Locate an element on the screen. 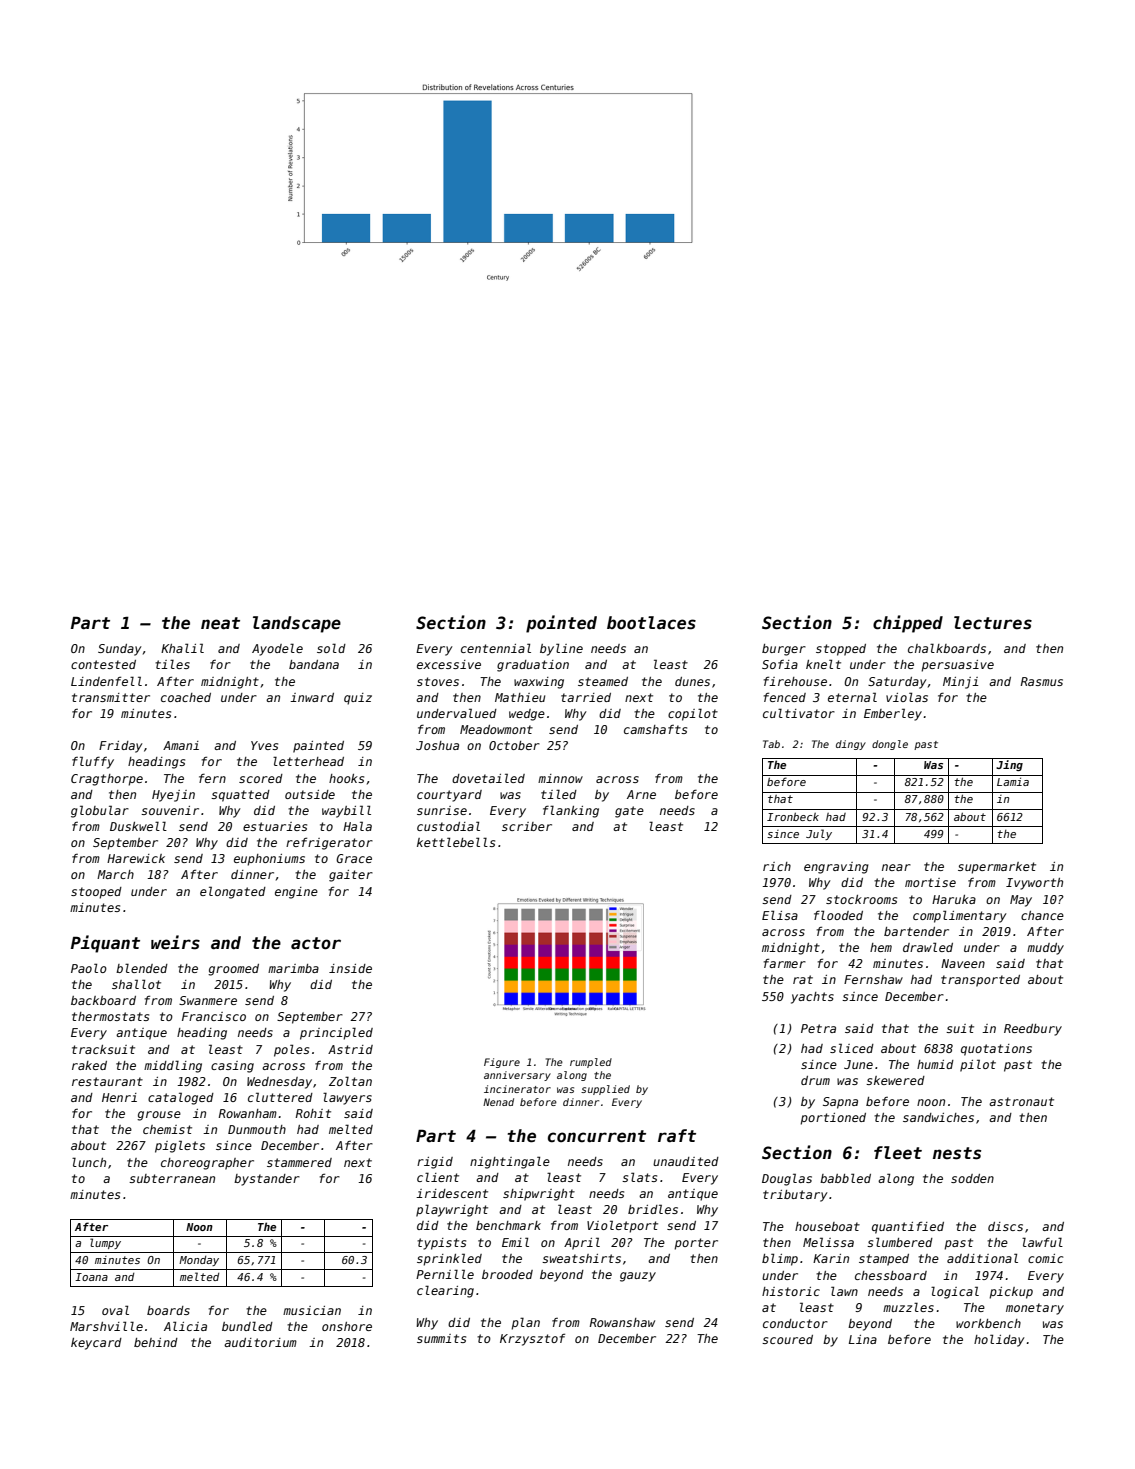 The image size is (1135, 1469). yachts is located at coordinates (812, 998).
